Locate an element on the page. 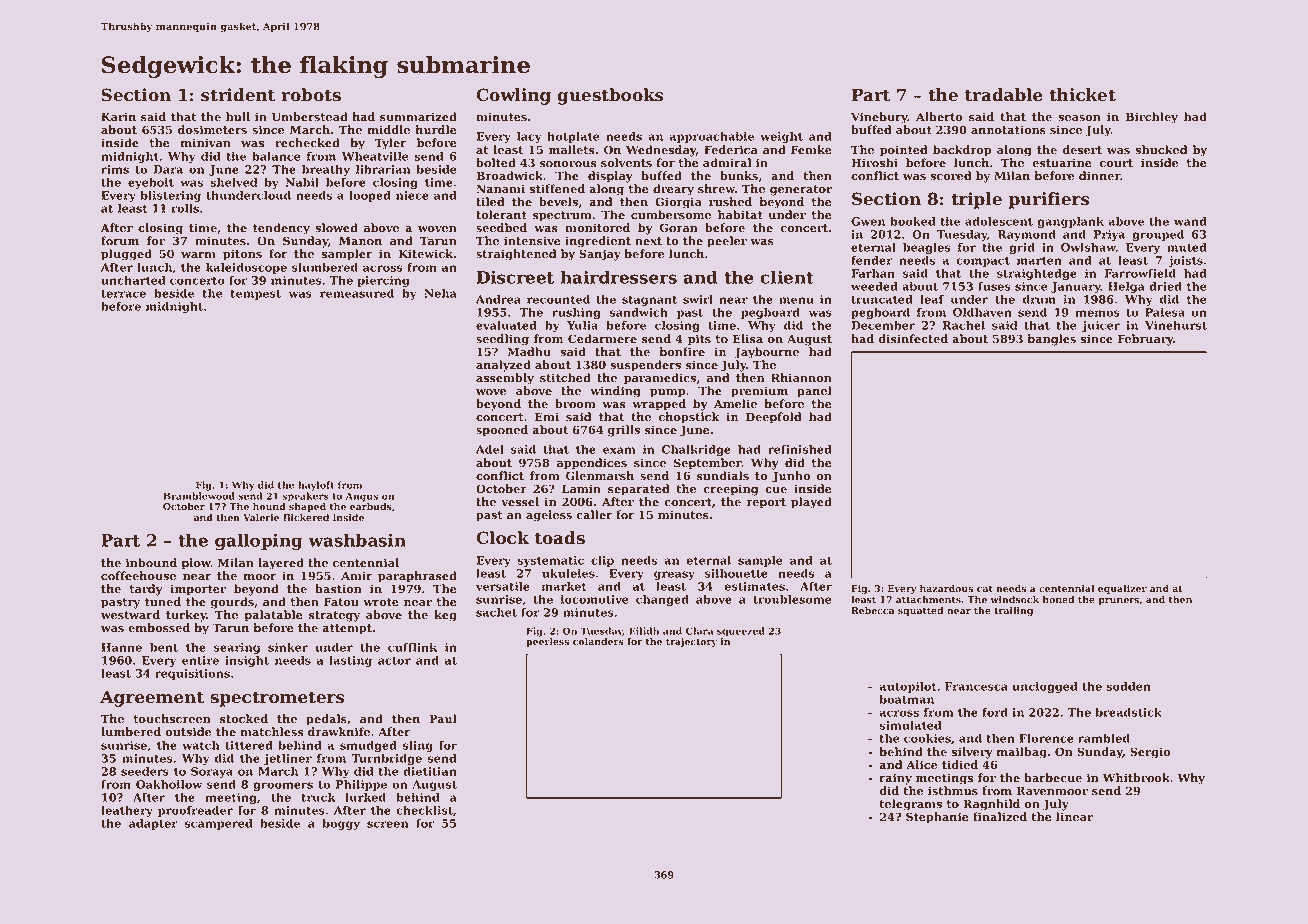 This page has width=1308, height=924. scampered is located at coordinates (218, 824).
